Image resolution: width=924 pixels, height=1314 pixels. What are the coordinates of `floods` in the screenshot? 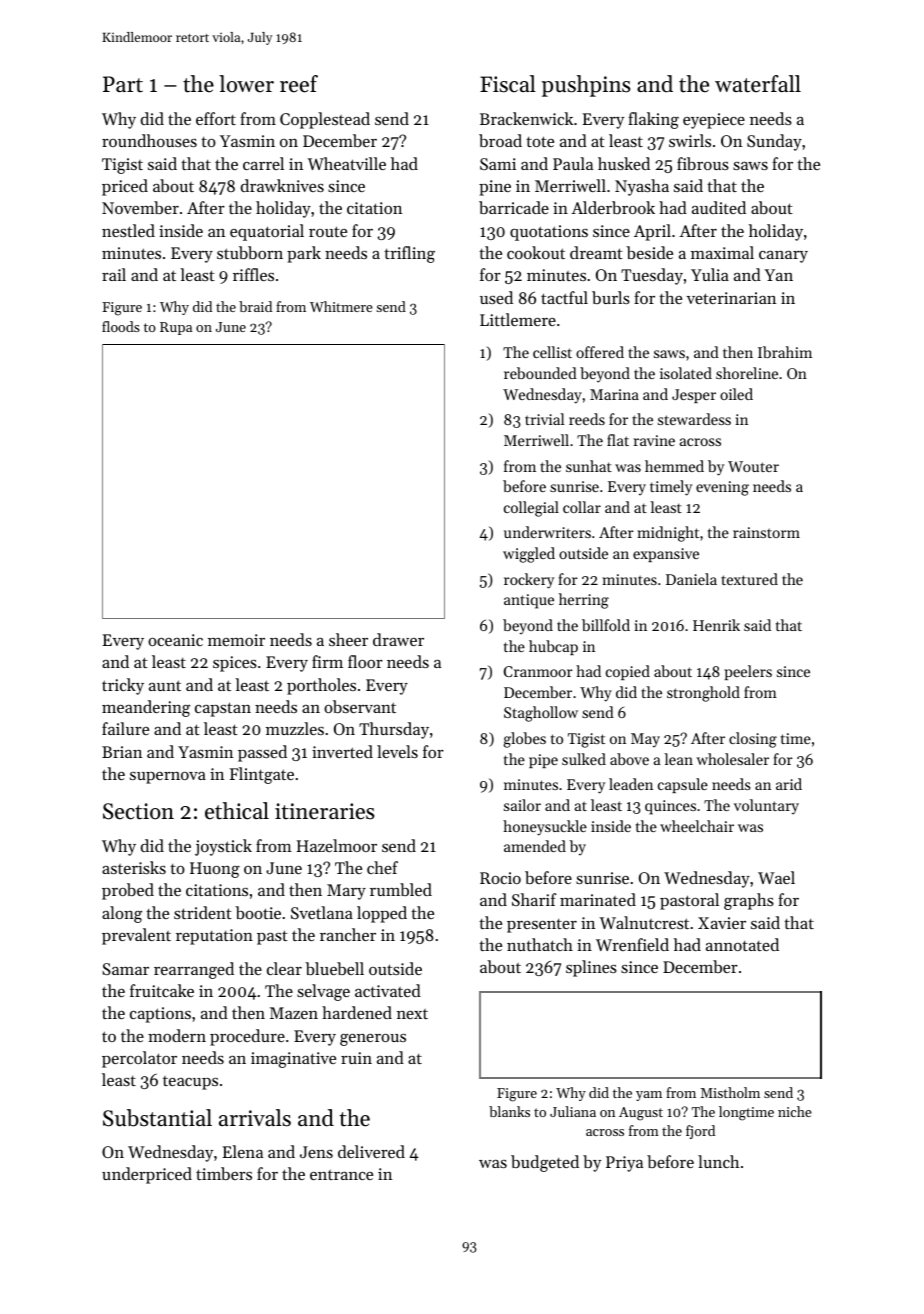 It's located at (121, 326).
